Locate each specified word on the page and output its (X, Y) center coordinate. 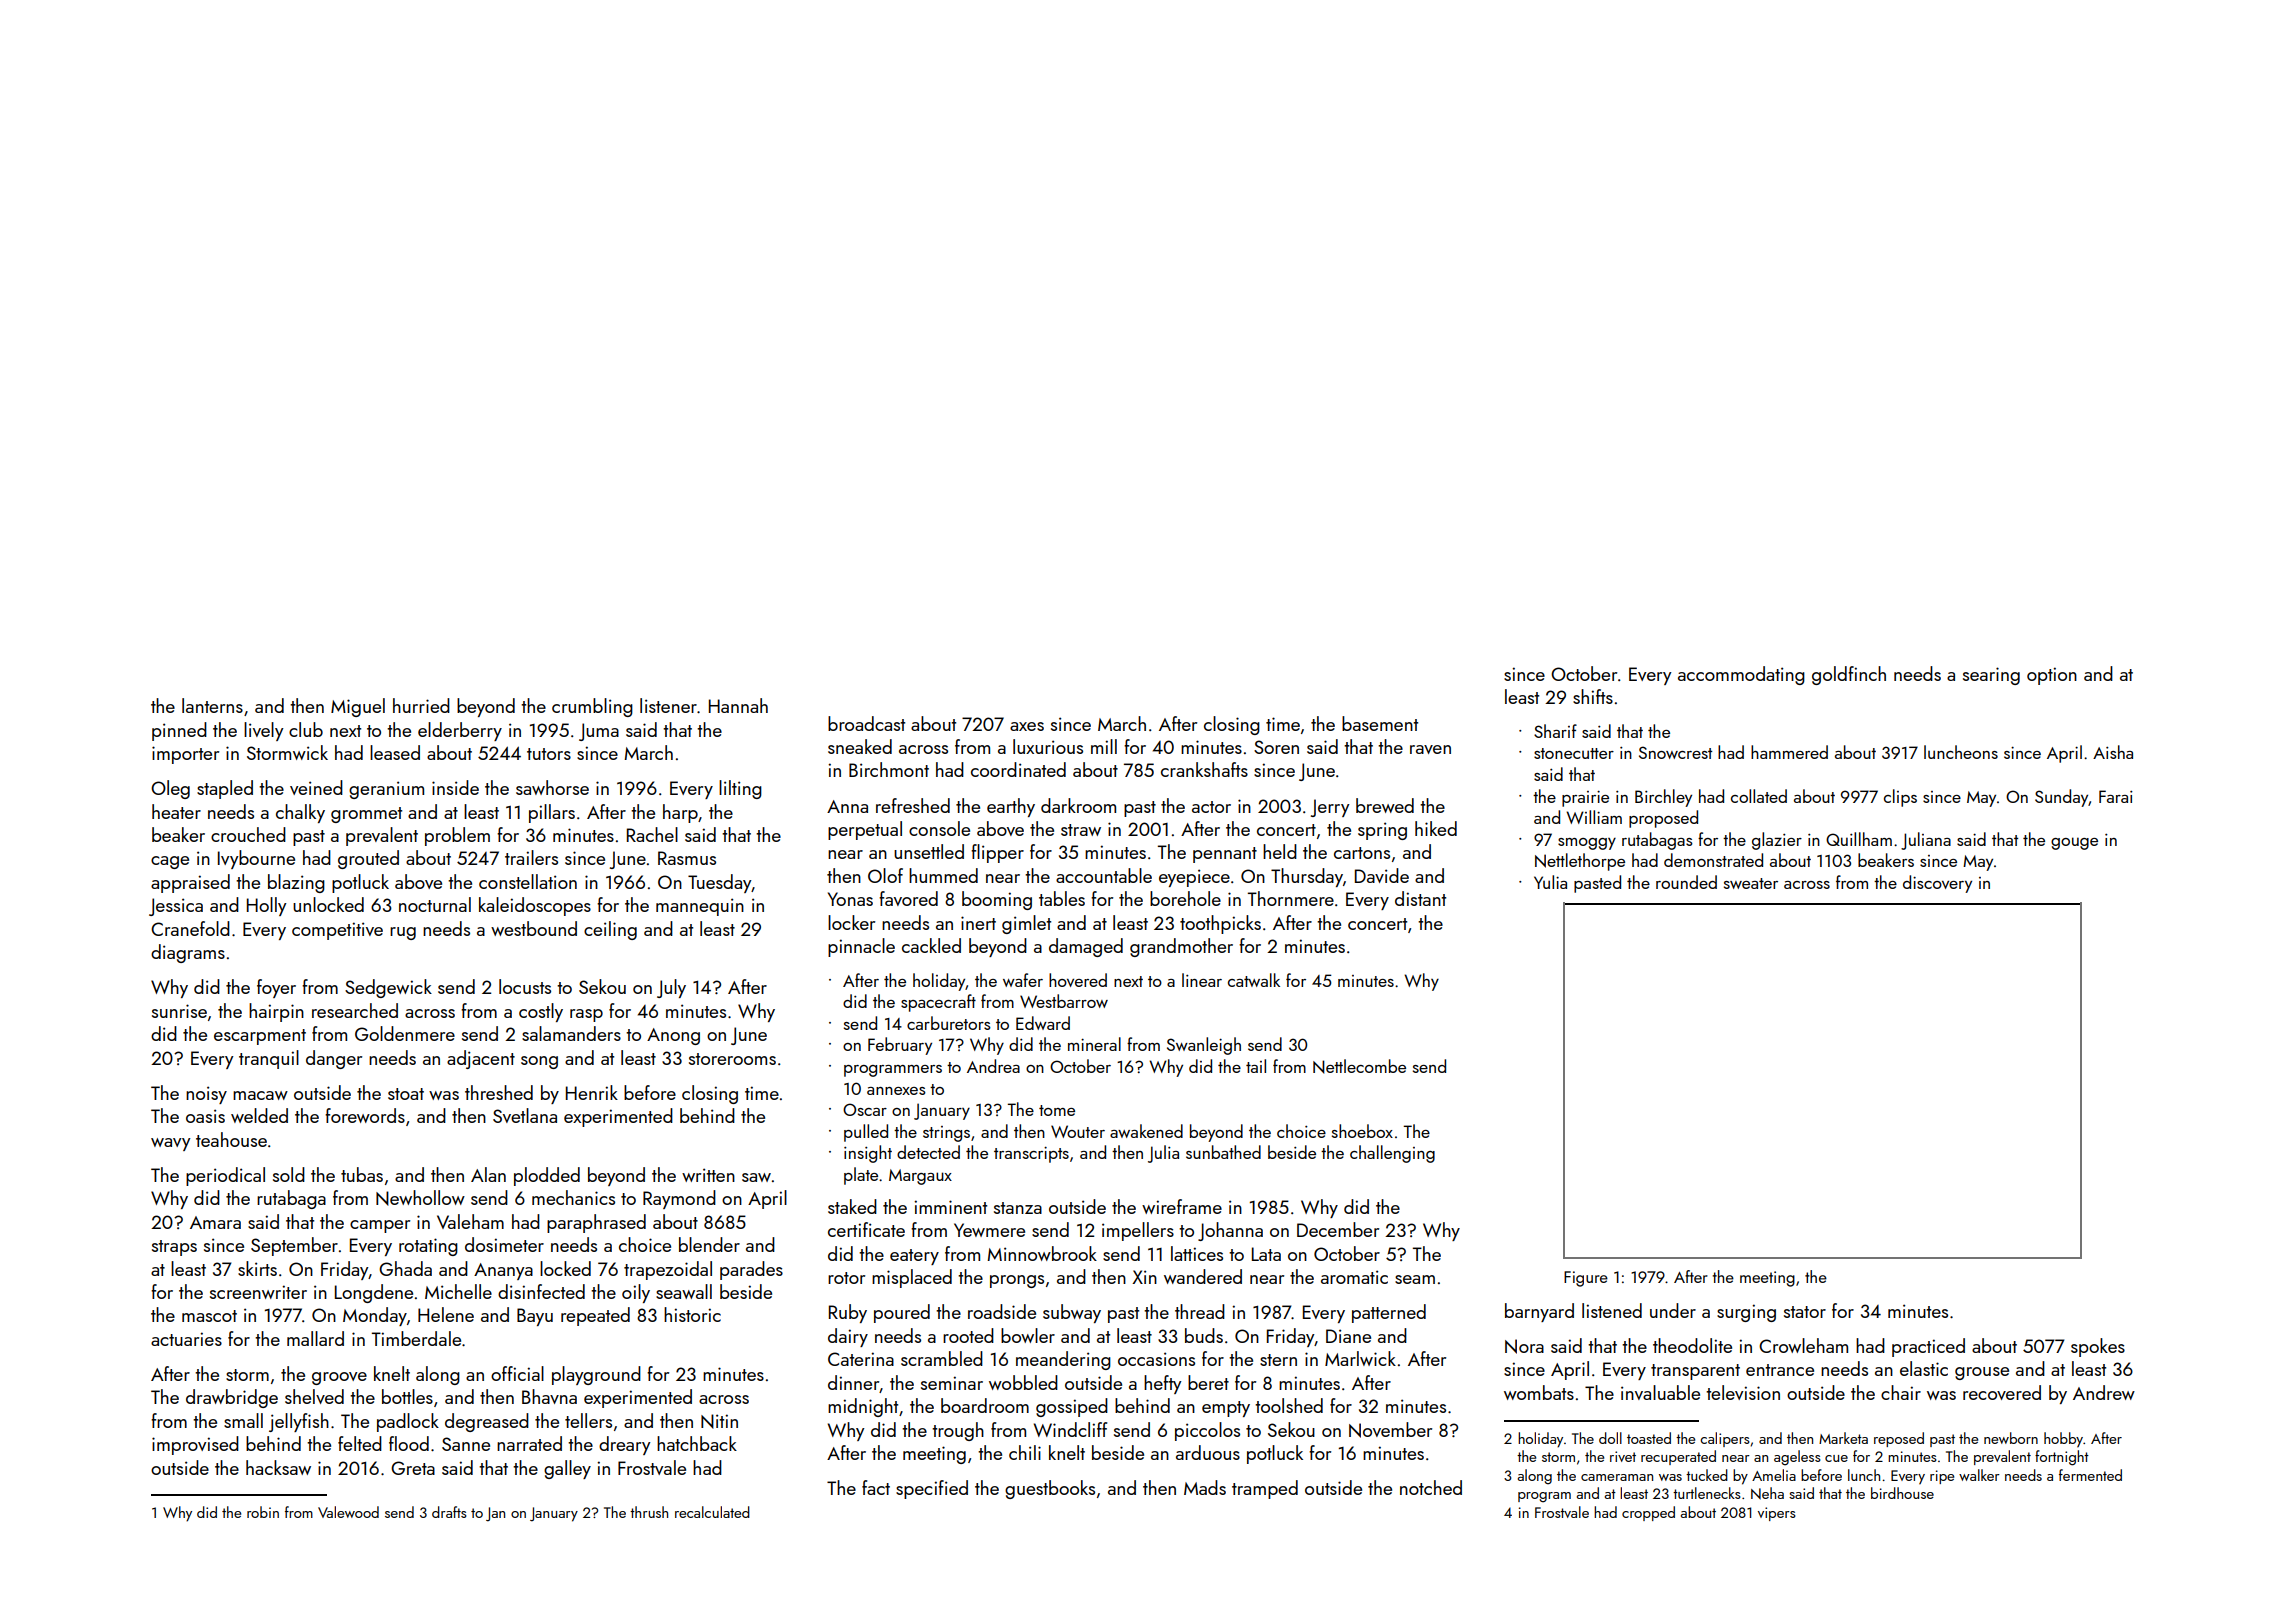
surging (1746, 1313)
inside (455, 787)
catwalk (1254, 980)
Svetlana (525, 1115)
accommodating (1741, 675)
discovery (1937, 884)
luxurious (1048, 746)
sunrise (179, 1011)
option (2052, 676)
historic (692, 1314)
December (1338, 1229)
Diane (1348, 1336)
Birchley (1663, 798)
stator (1805, 1312)
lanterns (212, 705)
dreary (625, 1445)
